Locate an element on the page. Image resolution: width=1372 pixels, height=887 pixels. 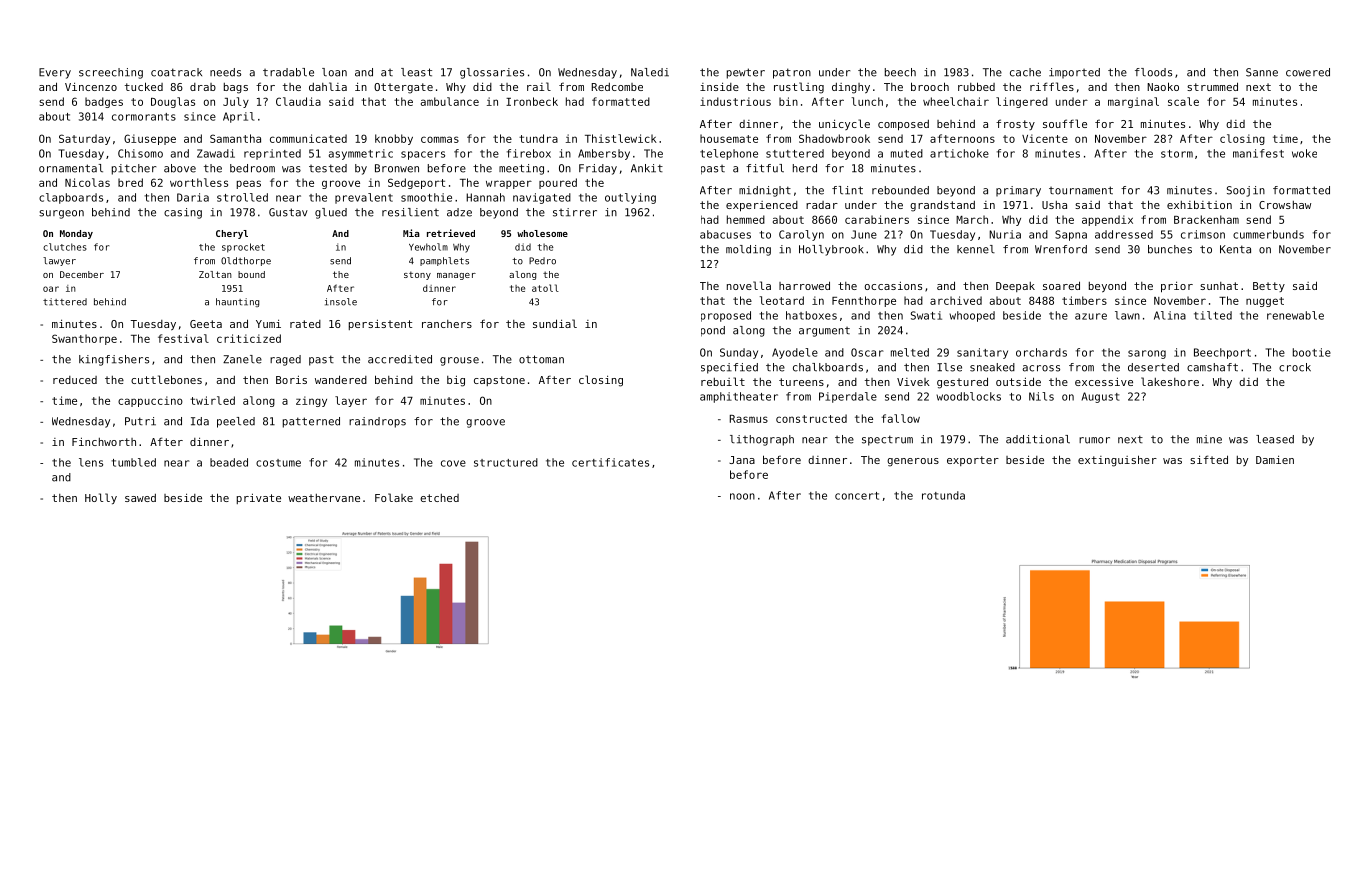
marginal is located at coordinates (1133, 102).
